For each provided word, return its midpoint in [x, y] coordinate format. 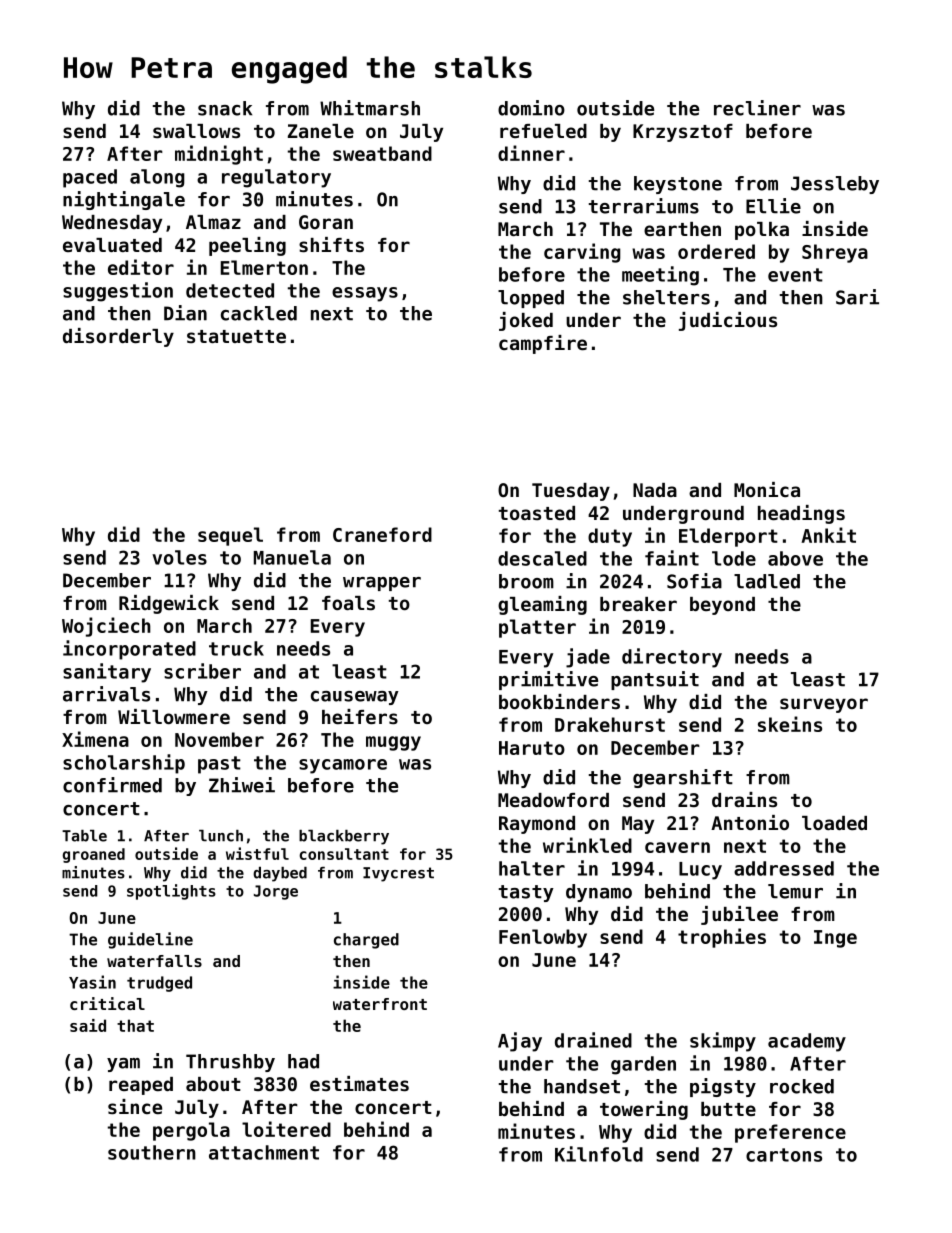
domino [531, 108]
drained [593, 1040]
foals [348, 603]
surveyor [824, 705]
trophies [722, 938]
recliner [757, 108]
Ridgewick [169, 604]
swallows [196, 131]
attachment [264, 1152]
